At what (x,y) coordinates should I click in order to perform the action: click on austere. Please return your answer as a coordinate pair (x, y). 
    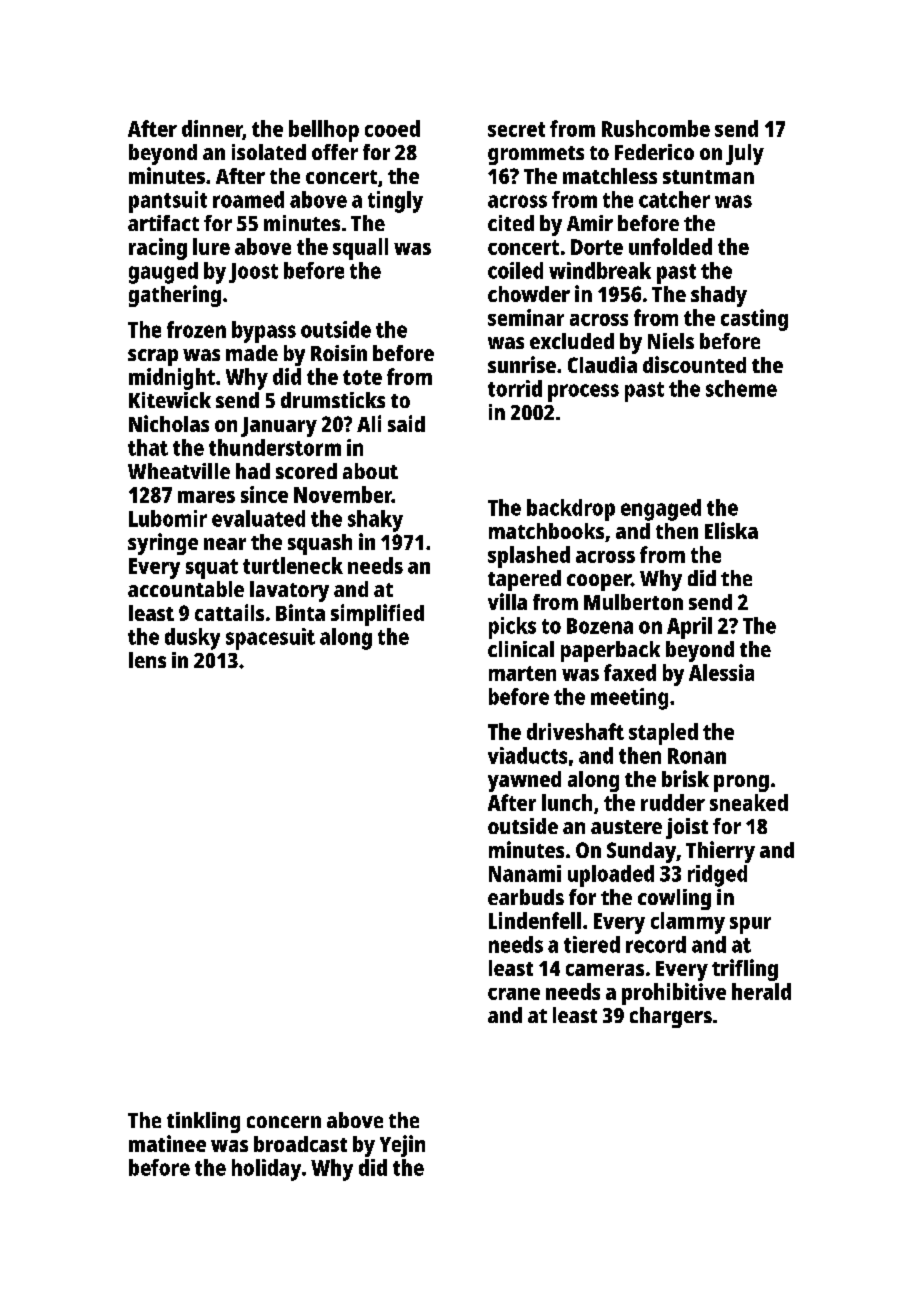
    Looking at the image, I should click on (626, 827).
